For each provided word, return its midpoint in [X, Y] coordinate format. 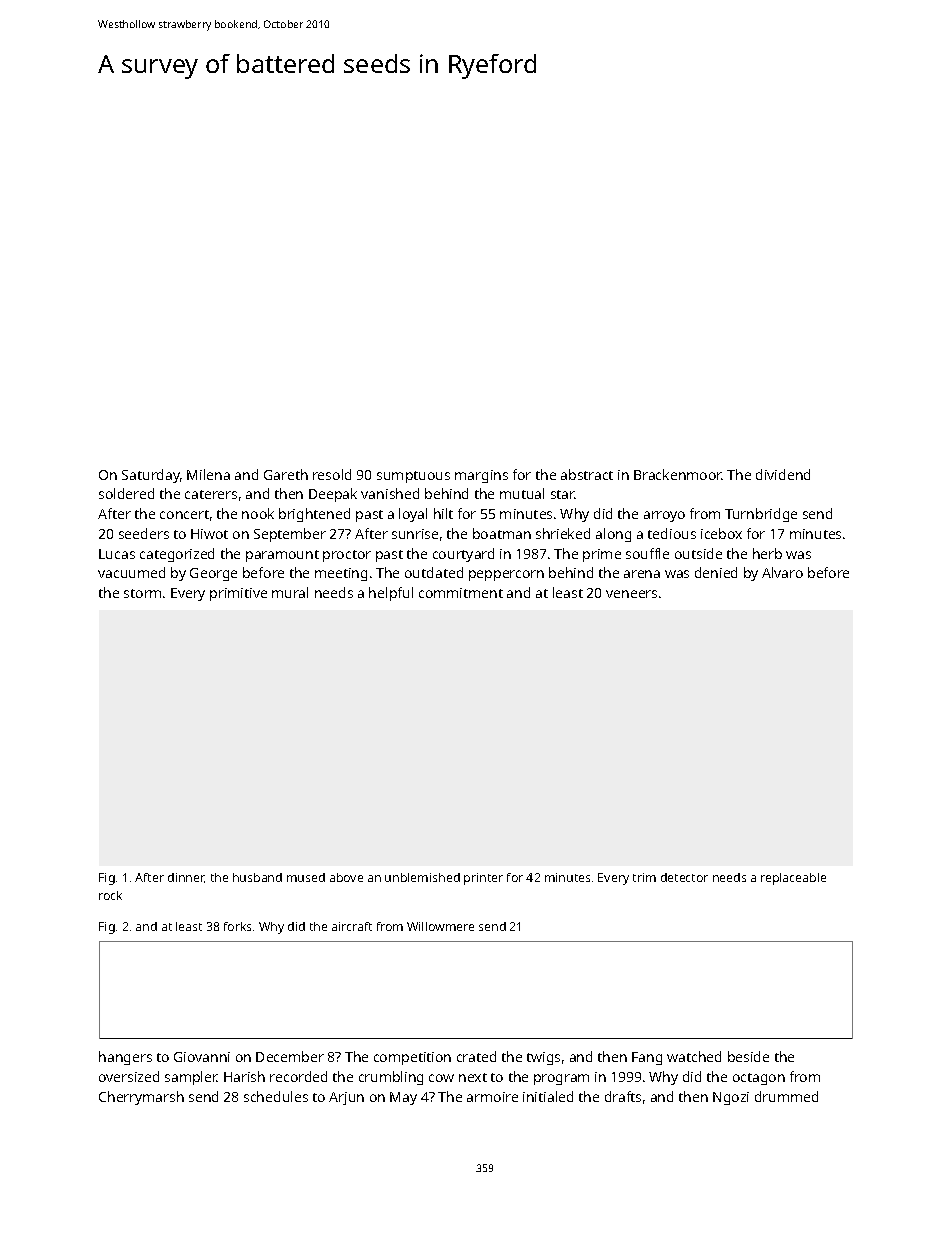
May [403, 1098]
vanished [390, 493]
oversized [129, 1076]
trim [644, 877]
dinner [186, 878]
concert [184, 514]
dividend [783, 474]
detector [684, 877]
